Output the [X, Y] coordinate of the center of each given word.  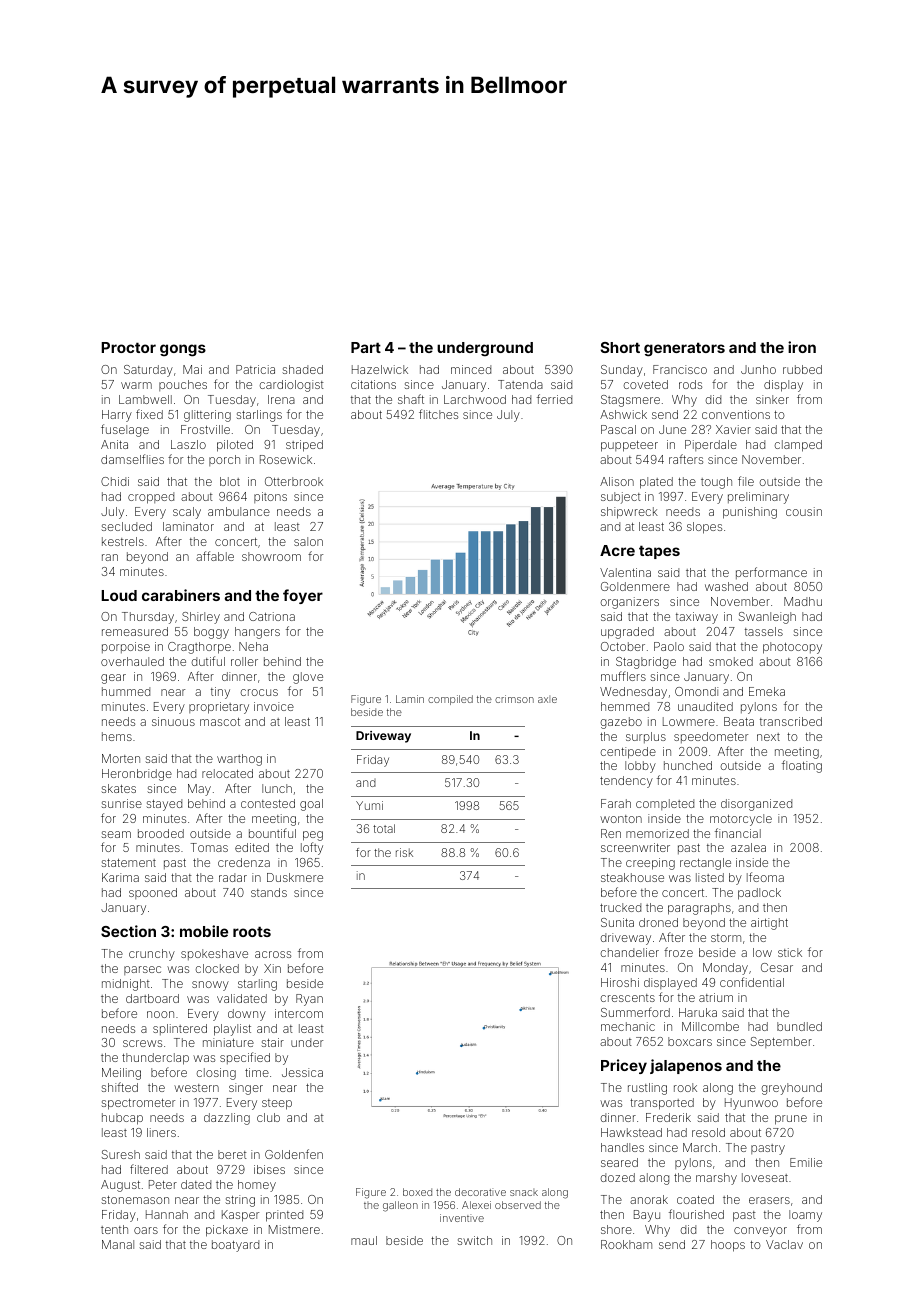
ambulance [239, 511]
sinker [772, 399]
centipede [628, 753]
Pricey [624, 1066]
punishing [750, 513]
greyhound [791, 1089]
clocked [217, 968]
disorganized [756, 805]
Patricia [255, 369]
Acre [617, 550]
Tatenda [520, 384]
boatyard [235, 1246]
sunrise [121, 803]
